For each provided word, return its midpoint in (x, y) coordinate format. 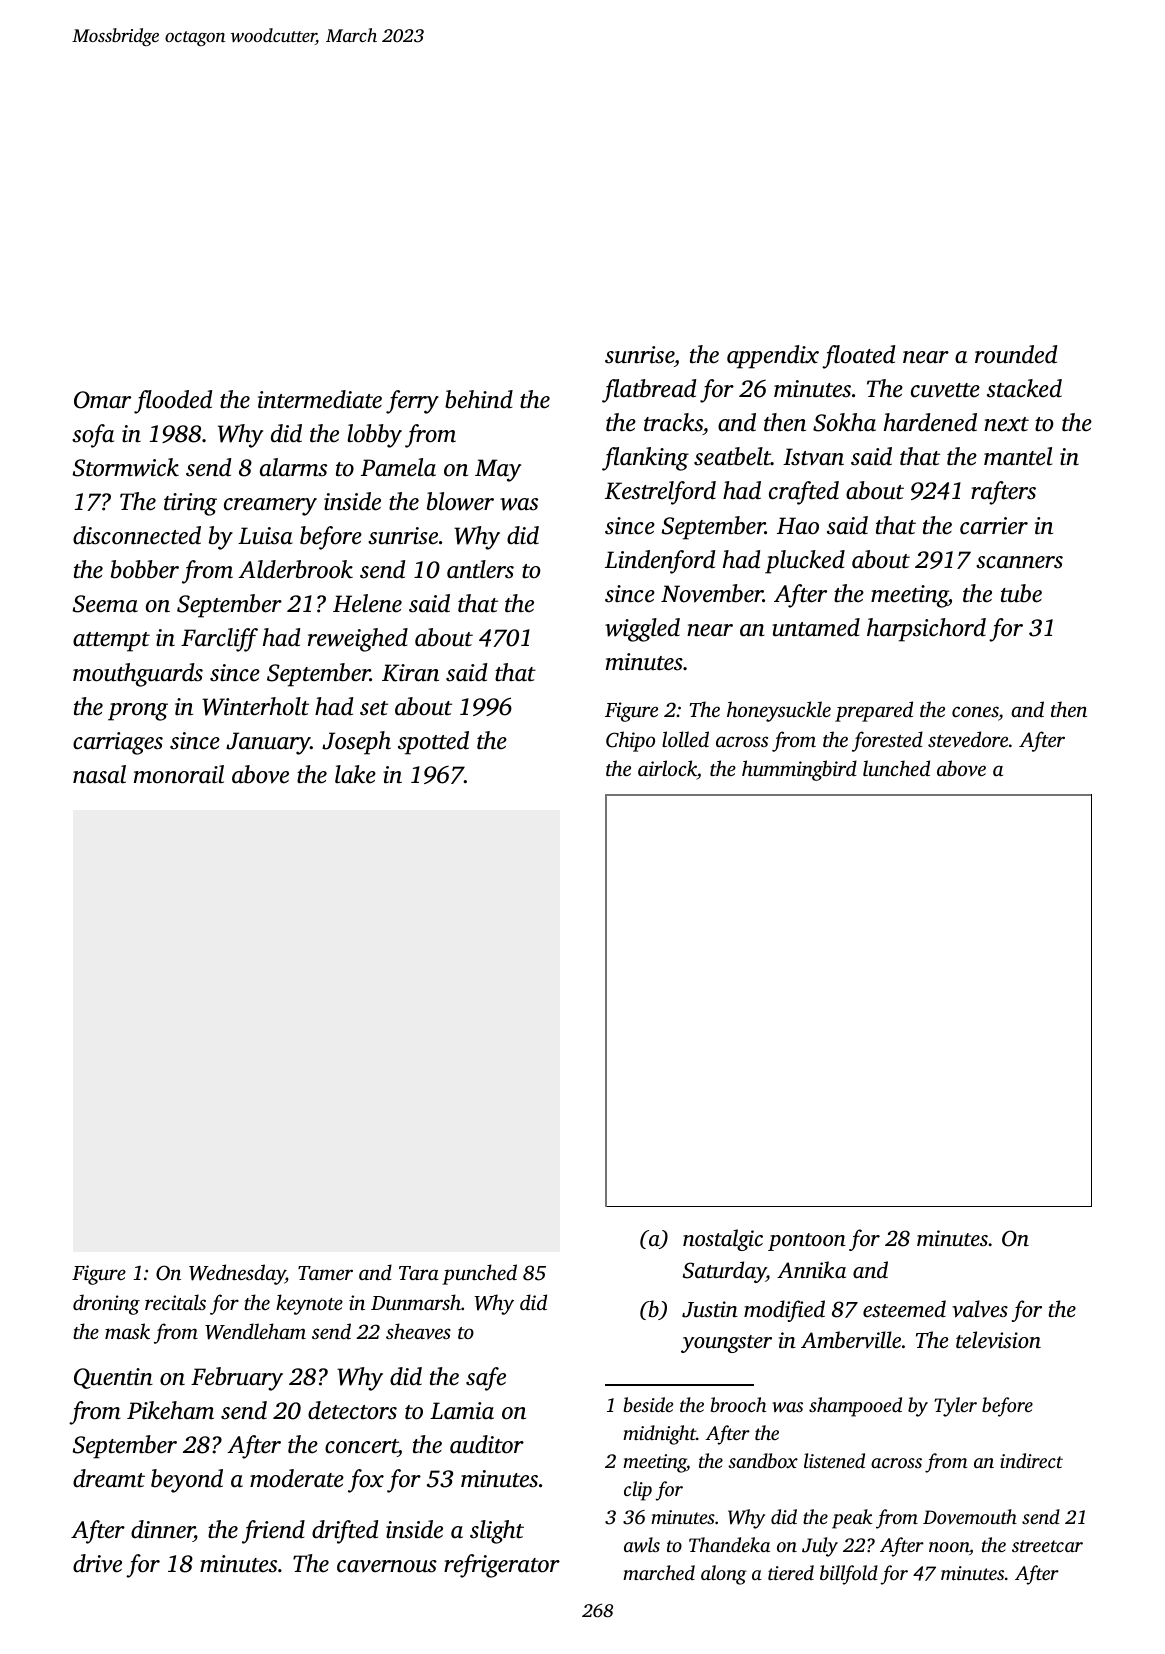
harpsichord (926, 630)
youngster (726, 1344)
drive (97, 1563)
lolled (685, 739)
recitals (175, 1302)
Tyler (955, 1407)
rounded (1016, 354)
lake (355, 774)
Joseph (356, 743)
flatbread (649, 391)
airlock (667, 768)
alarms (293, 467)
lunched (896, 768)
